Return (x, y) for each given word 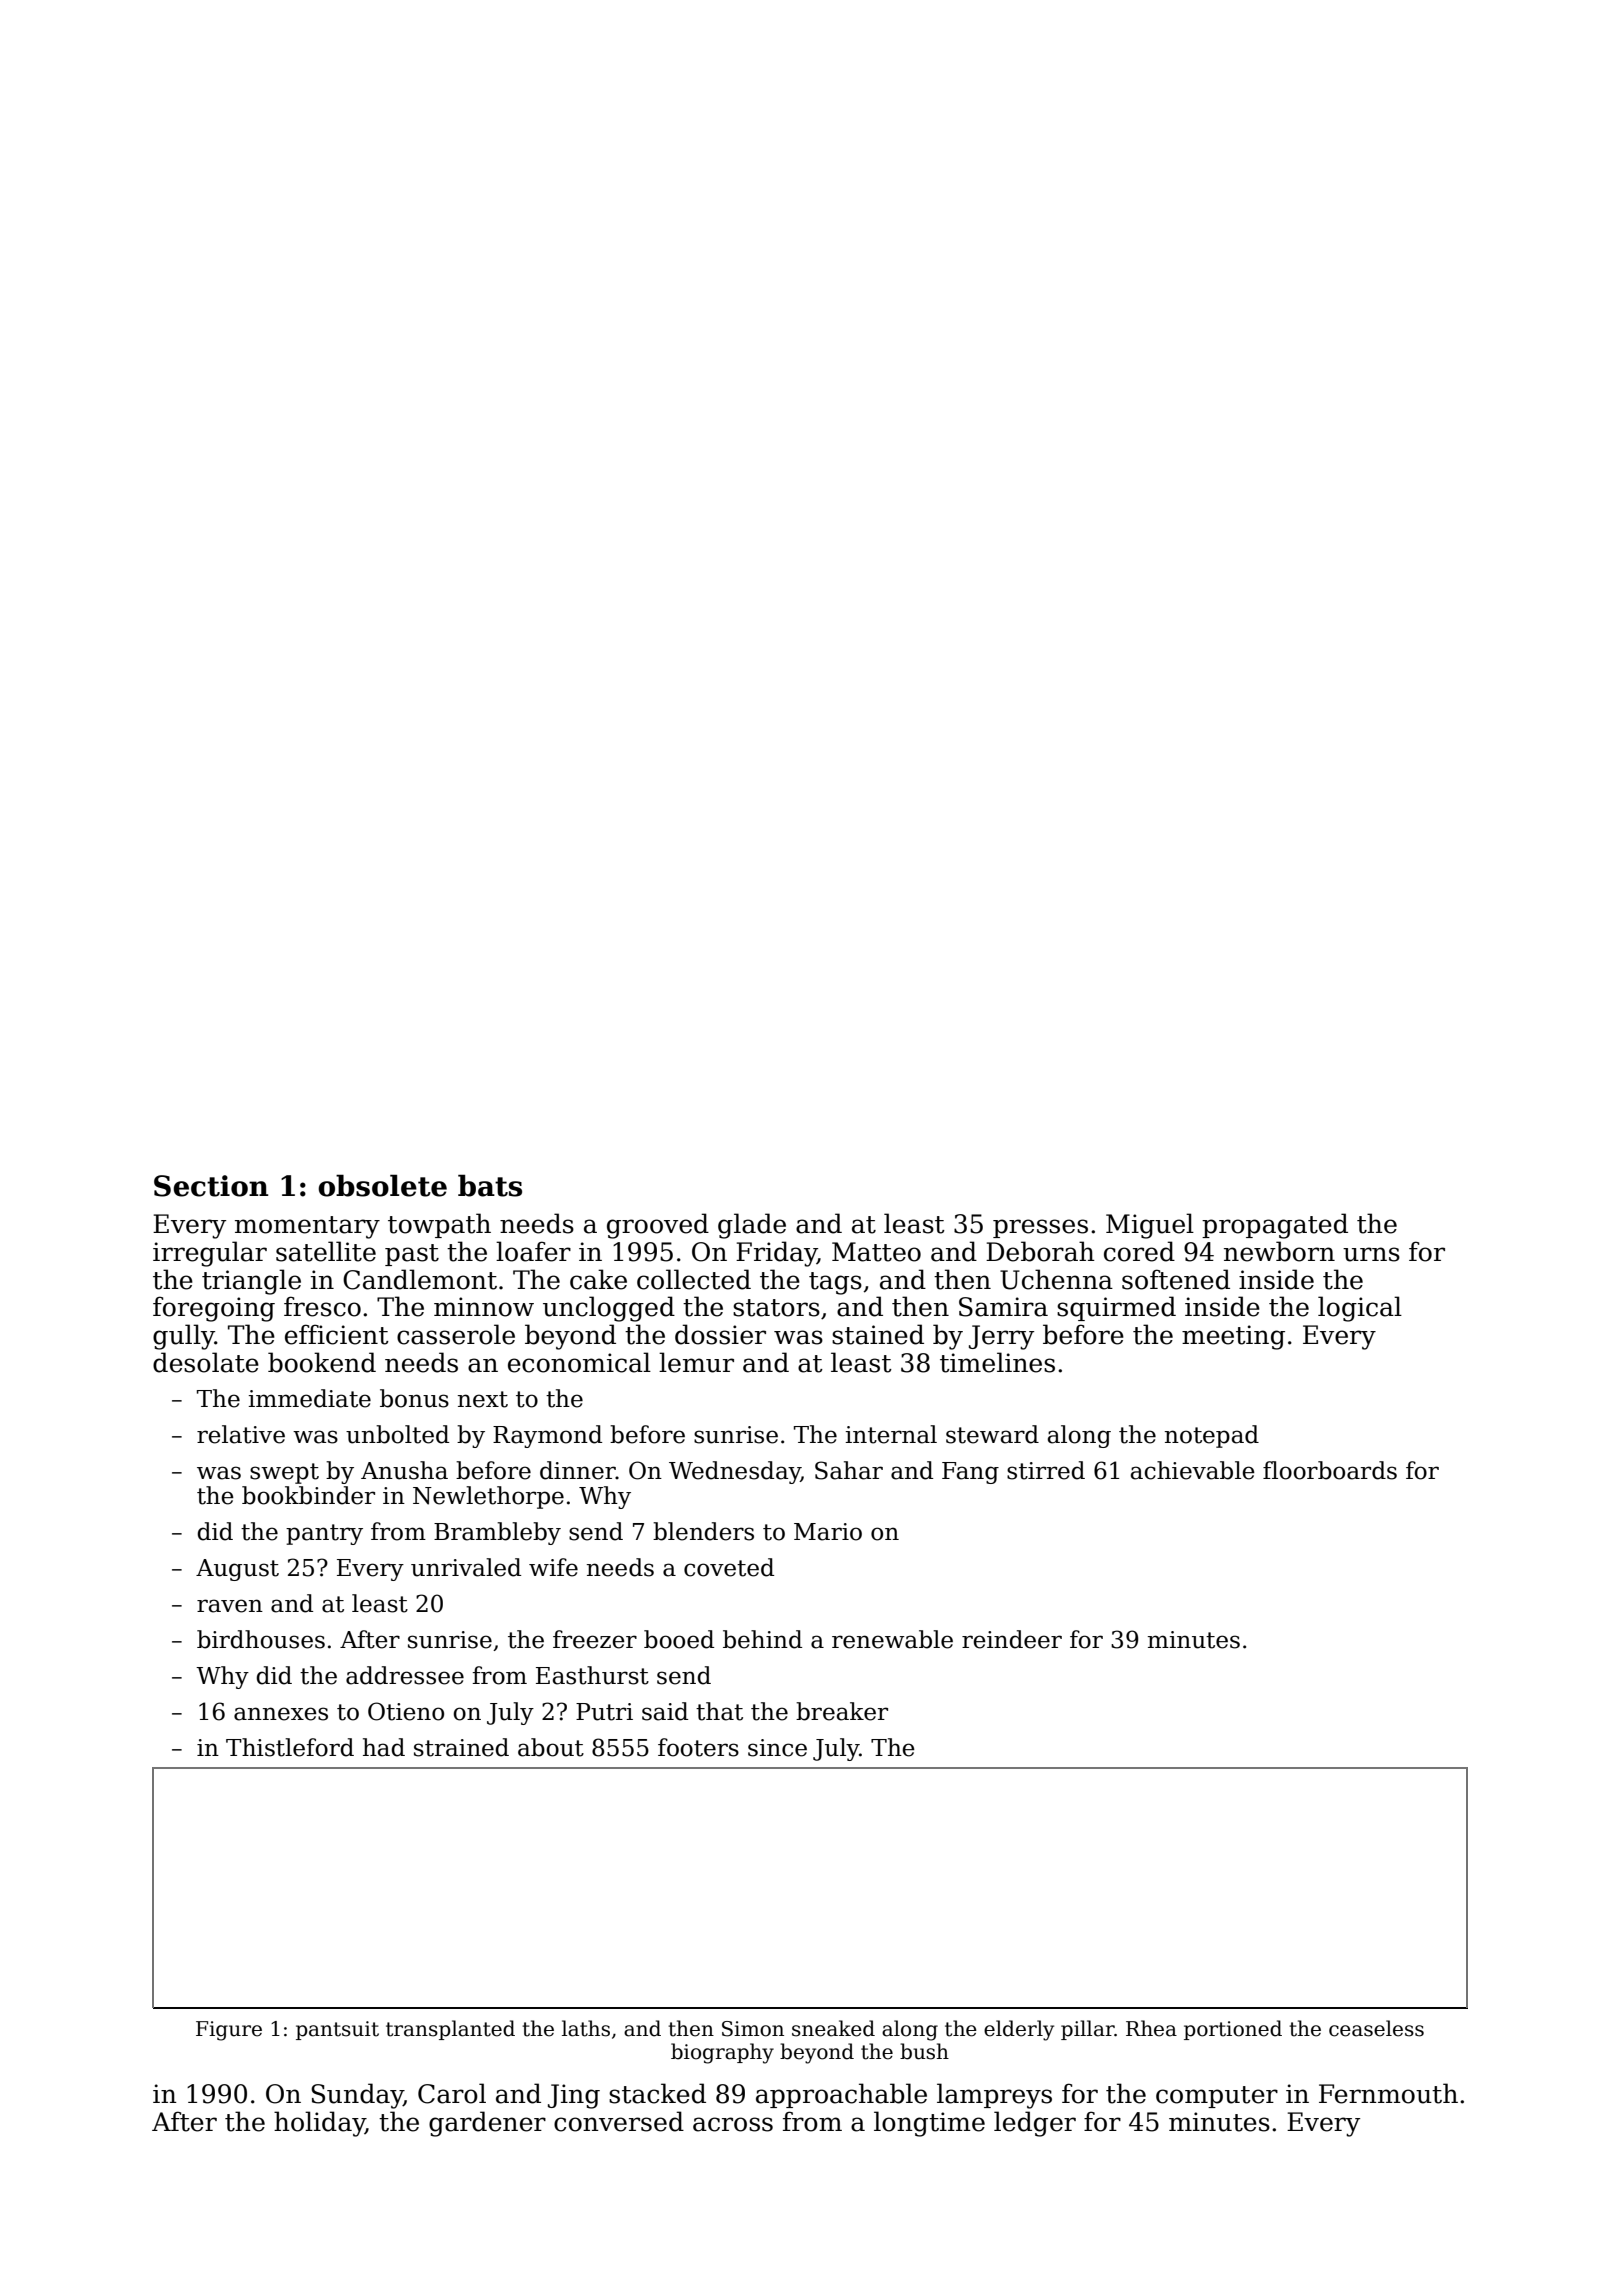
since (777, 1748)
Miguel (1150, 1226)
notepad (1212, 1436)
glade (752, 1226)
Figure (229, 2031)
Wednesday (735, 1472)
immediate (310, 1398)
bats (490, 1185)
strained (461, 1747)
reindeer (1012, 1639)
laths (586, 2028)
